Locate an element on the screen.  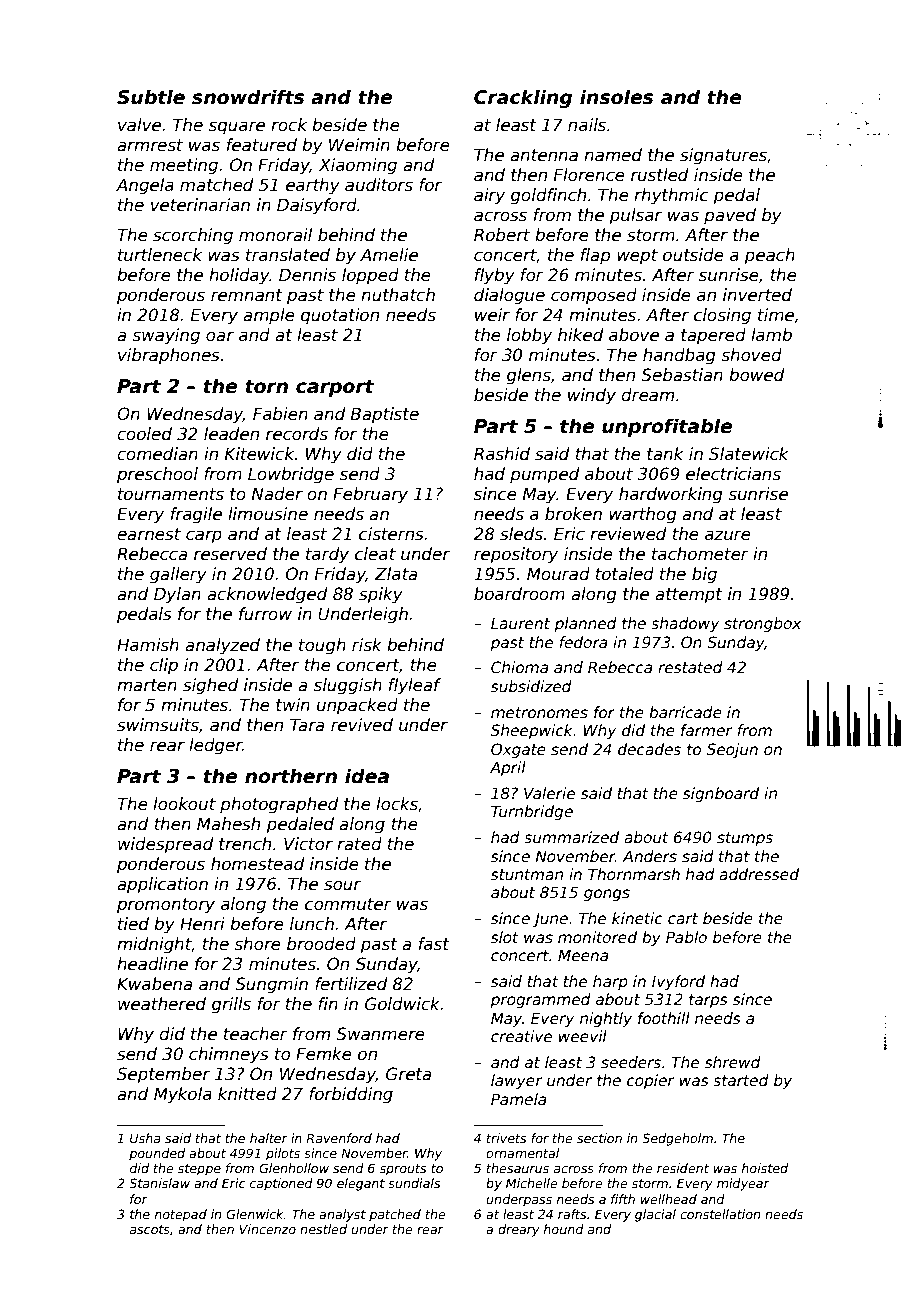
Subtle is located at coordinates (151, 97).
